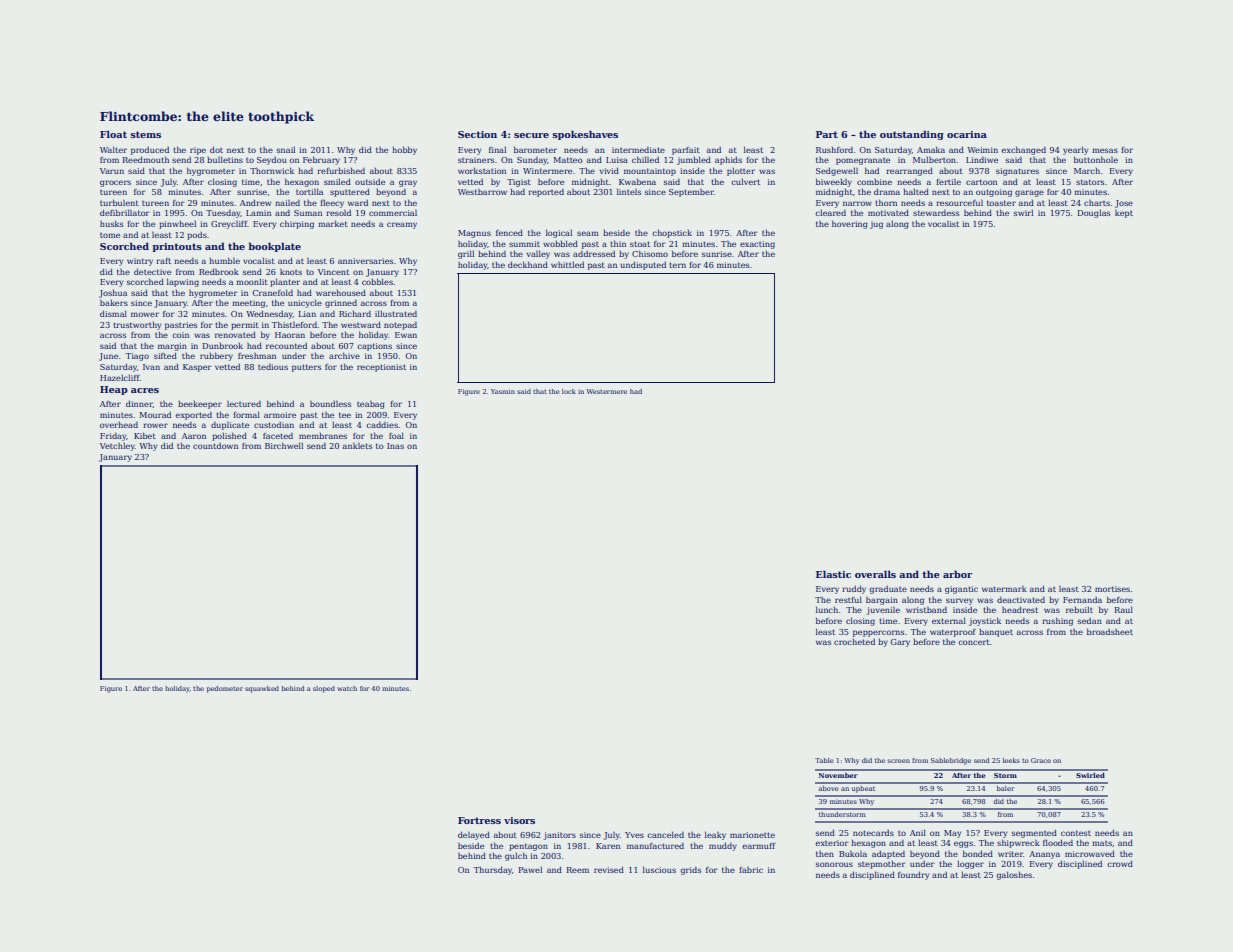  I want to click on delayed, so click(474, 835).
